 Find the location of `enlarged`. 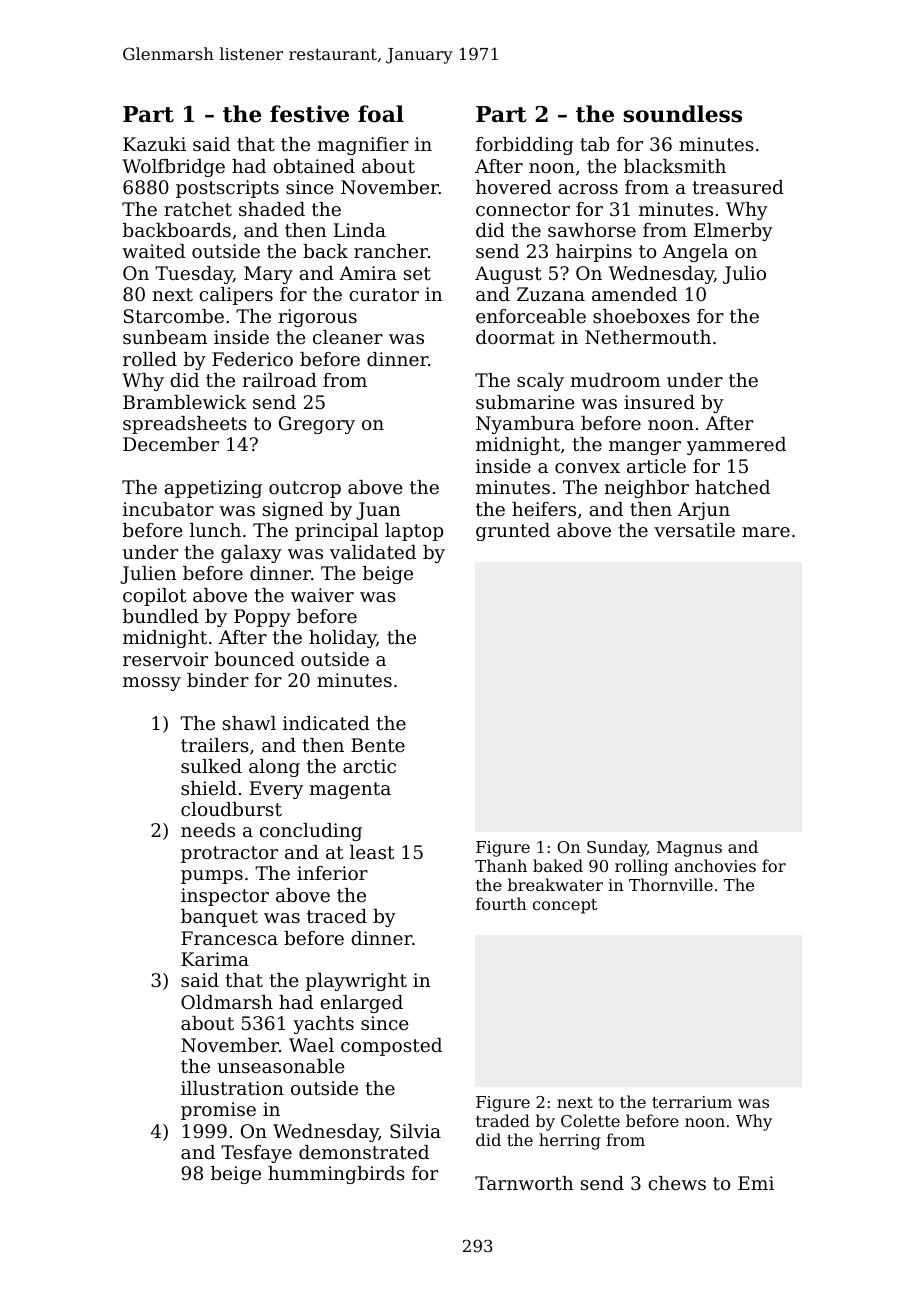

enlarged is located at coordinates (361, 1004).
